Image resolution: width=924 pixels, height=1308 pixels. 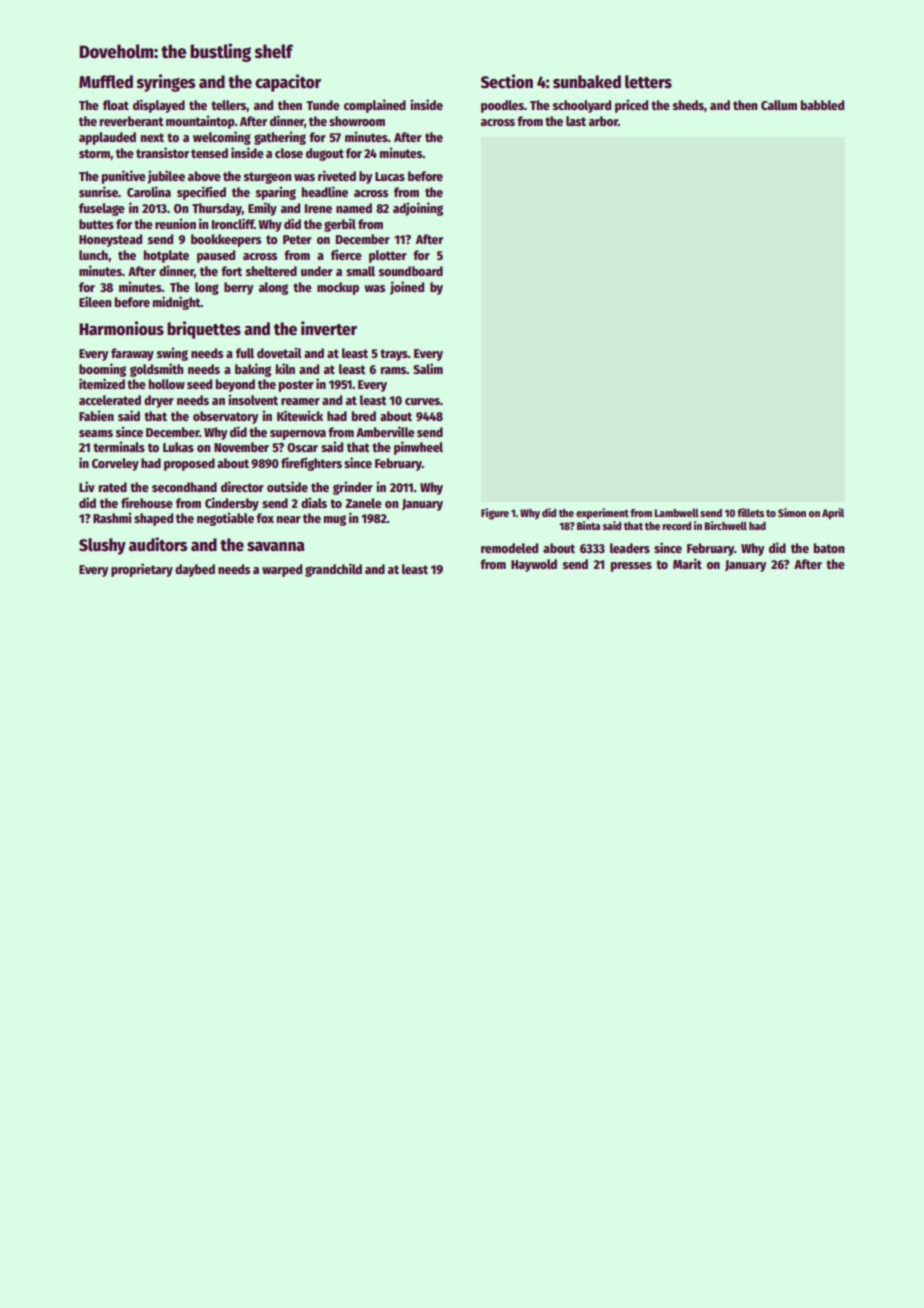 I want to click on remodeled, so click(x=509, y=548).
